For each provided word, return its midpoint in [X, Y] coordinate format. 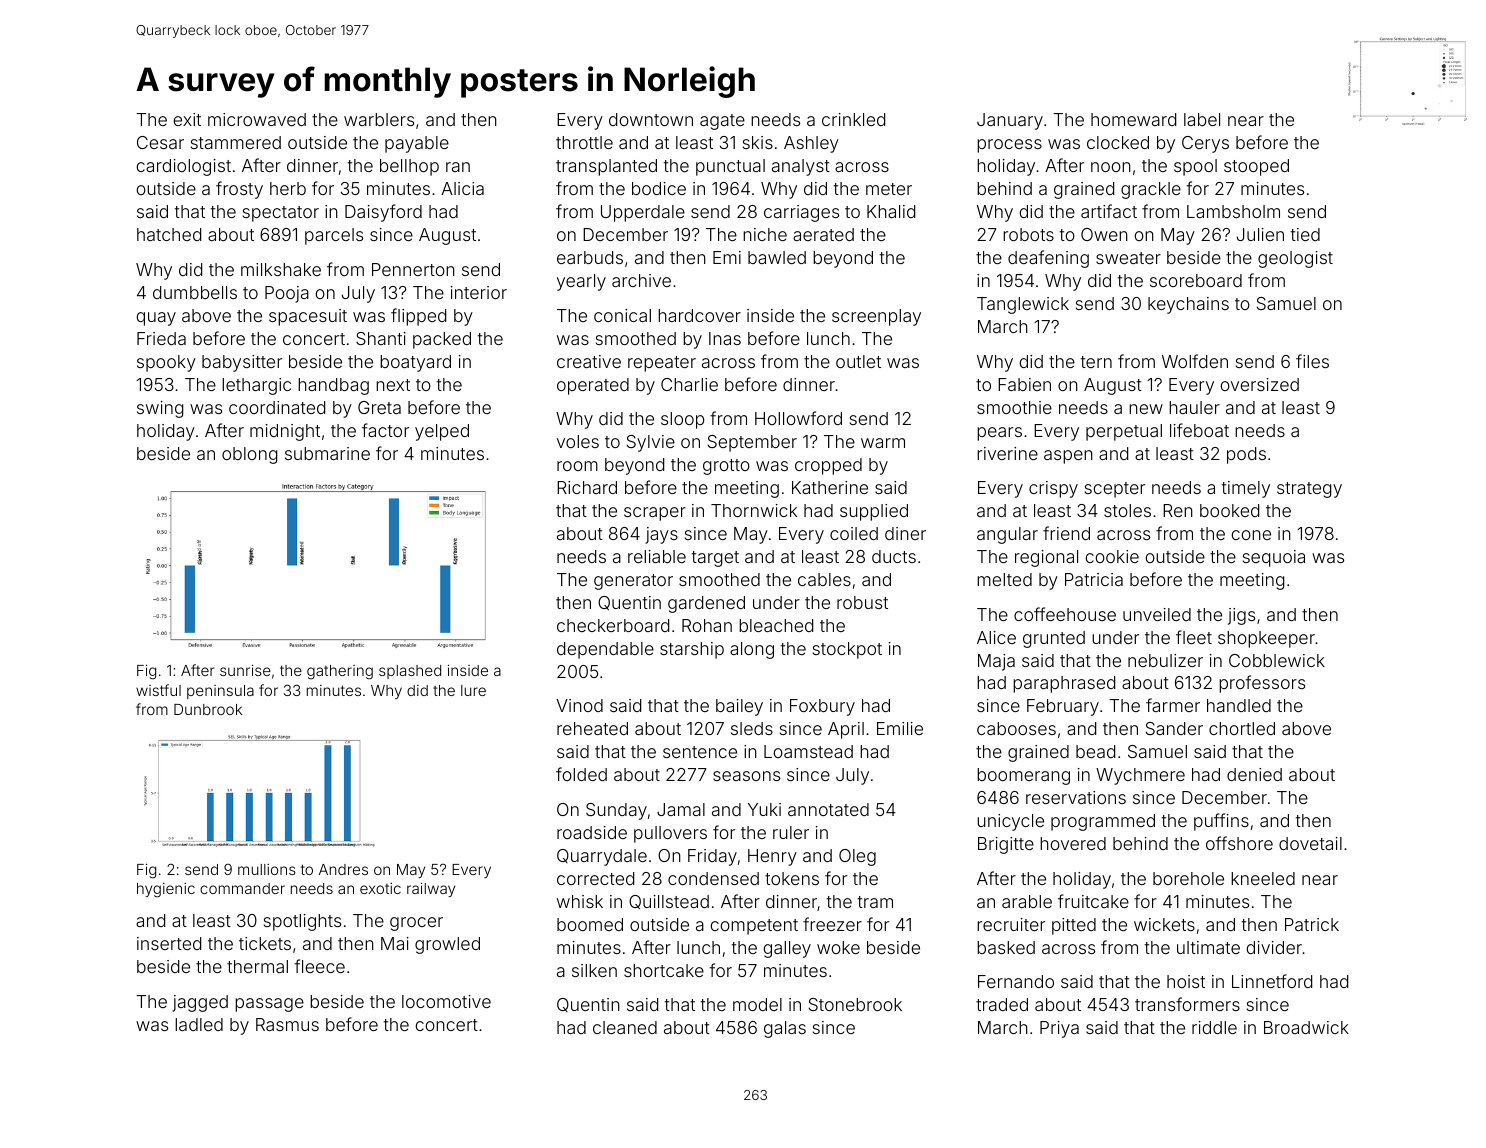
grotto [726, 467]
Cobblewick [1277, 660]
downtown [651, 119]
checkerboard [613, 625]
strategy [1309, 490]
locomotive [446, 1001]
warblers [379, 119]
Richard [587, 487]
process [1009, 146]
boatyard [415, 363]
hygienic [166, 890]
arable [1027, 901]
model [757, 1004]
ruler [791, 832]
